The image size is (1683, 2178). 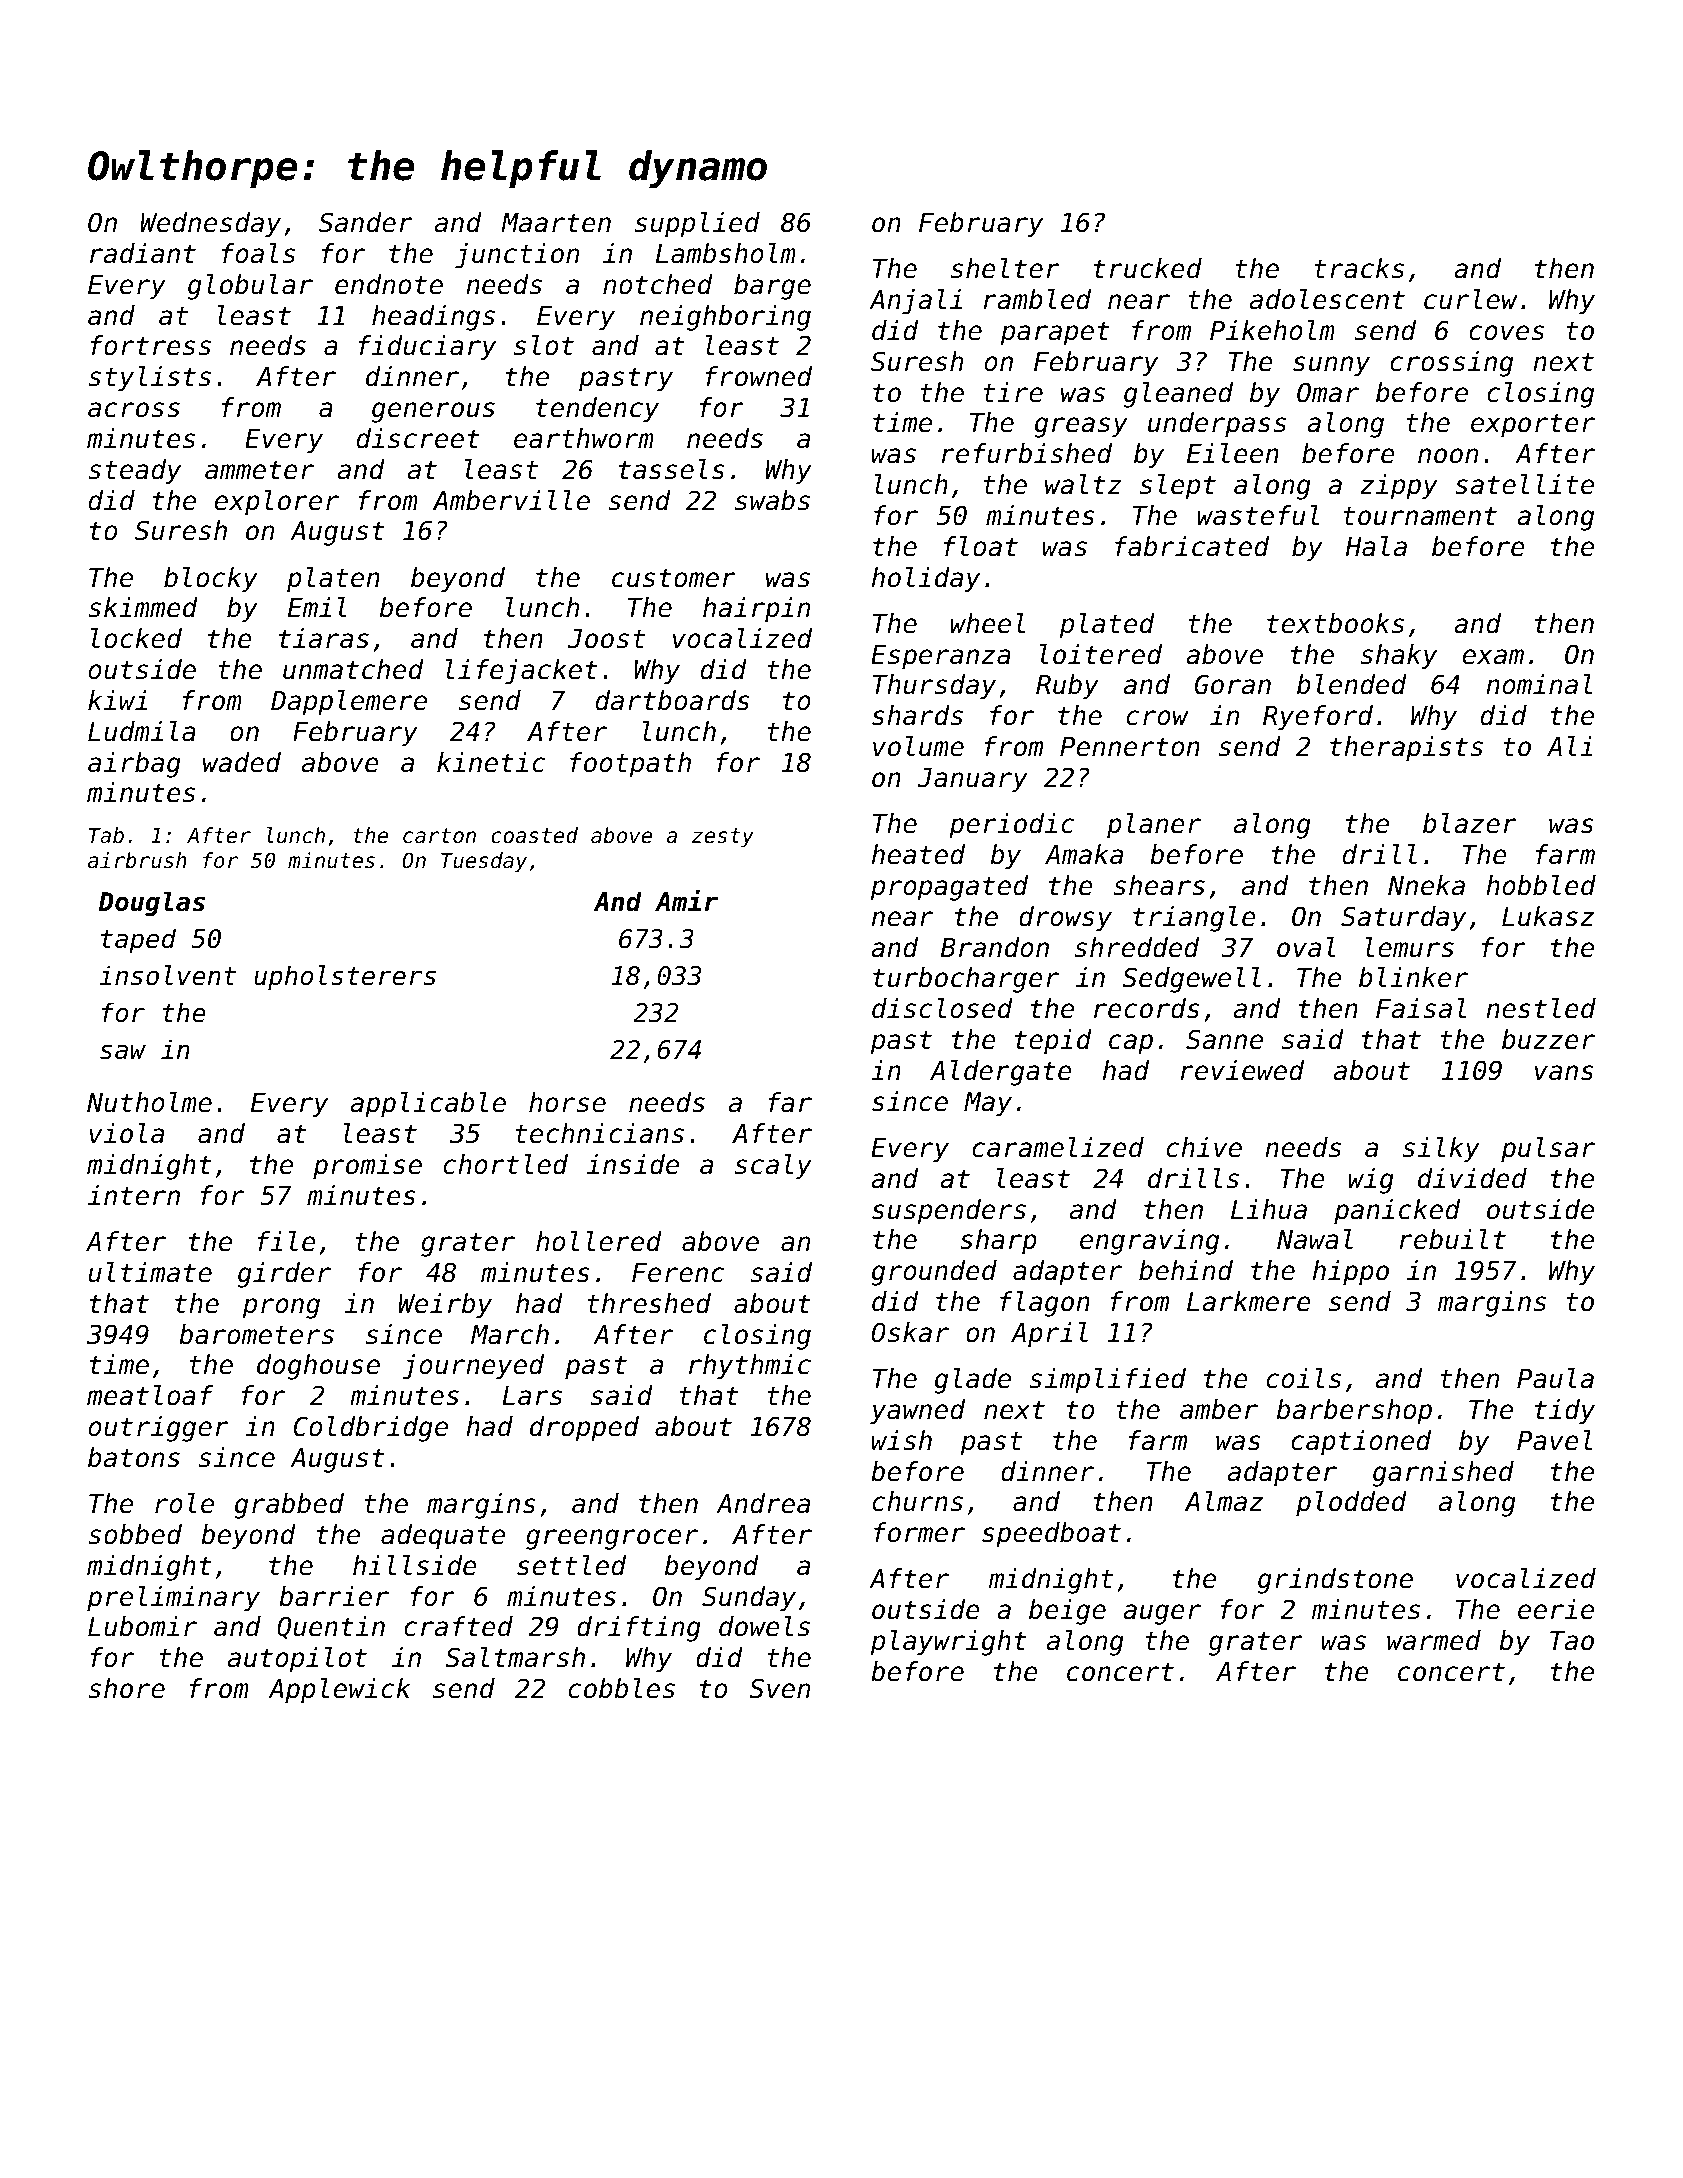 I want to click on exam, so click(x=1493, y=657).
